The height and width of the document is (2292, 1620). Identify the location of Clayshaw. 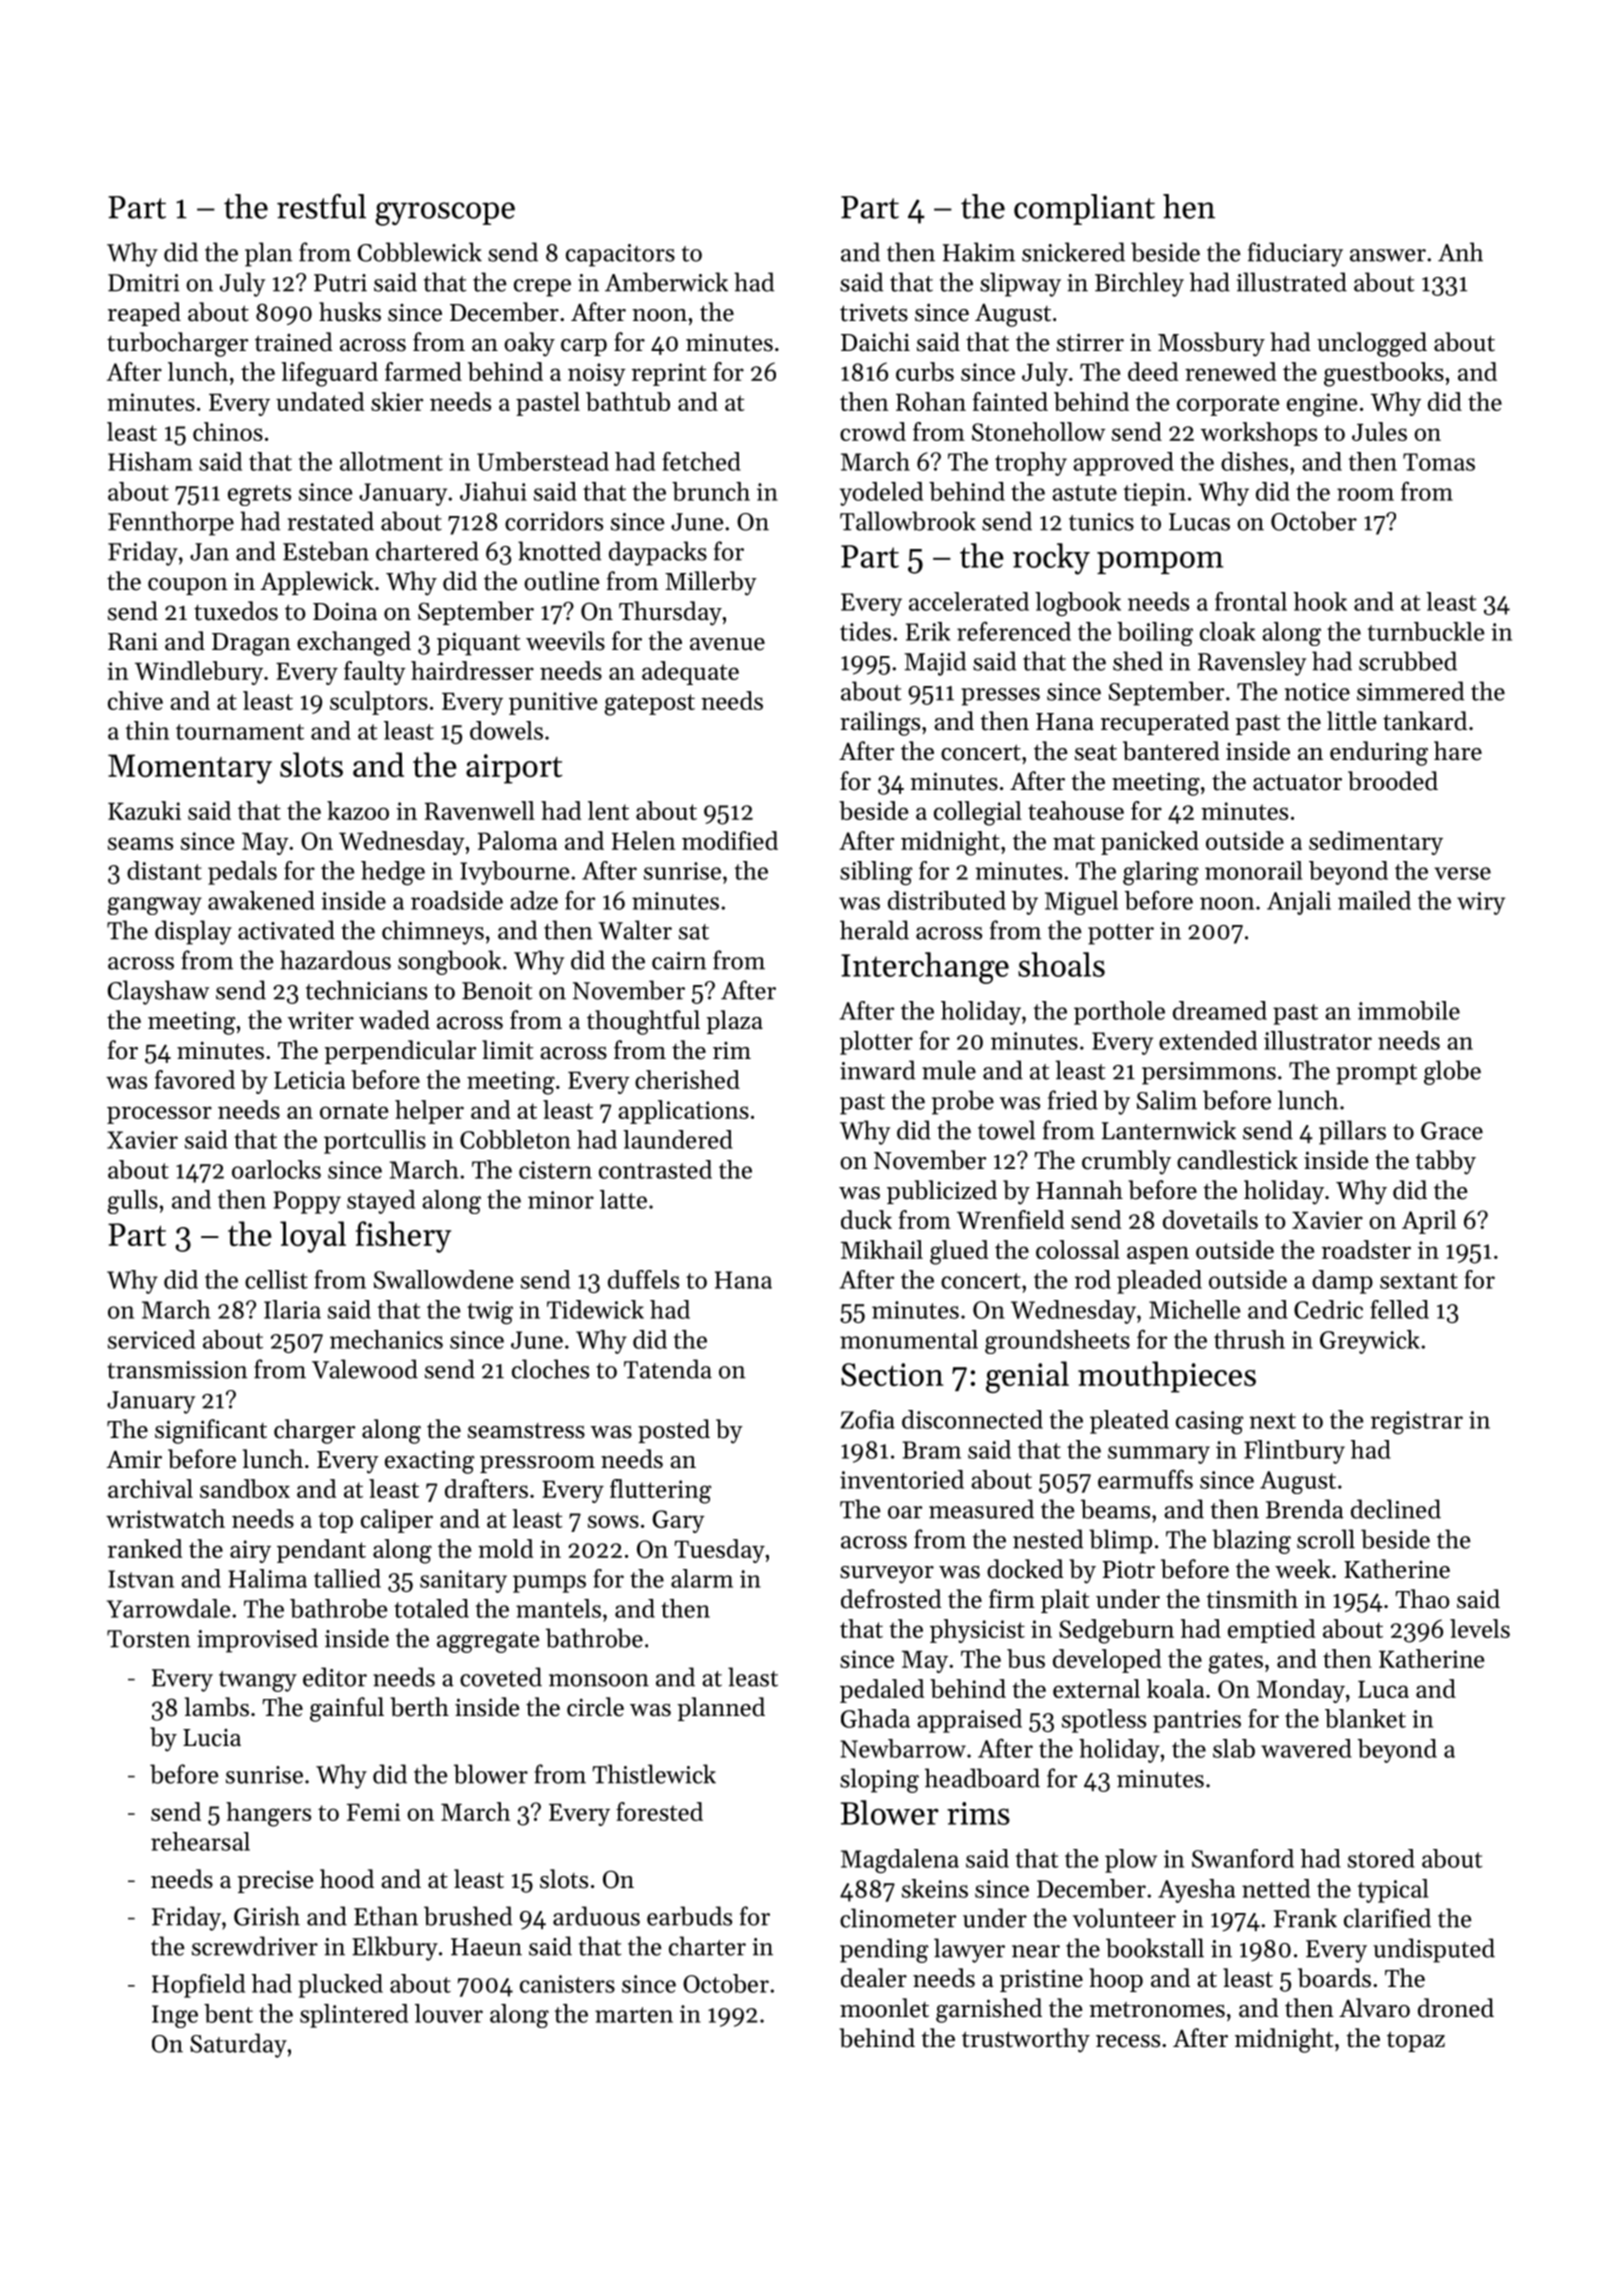
(158, 992).
